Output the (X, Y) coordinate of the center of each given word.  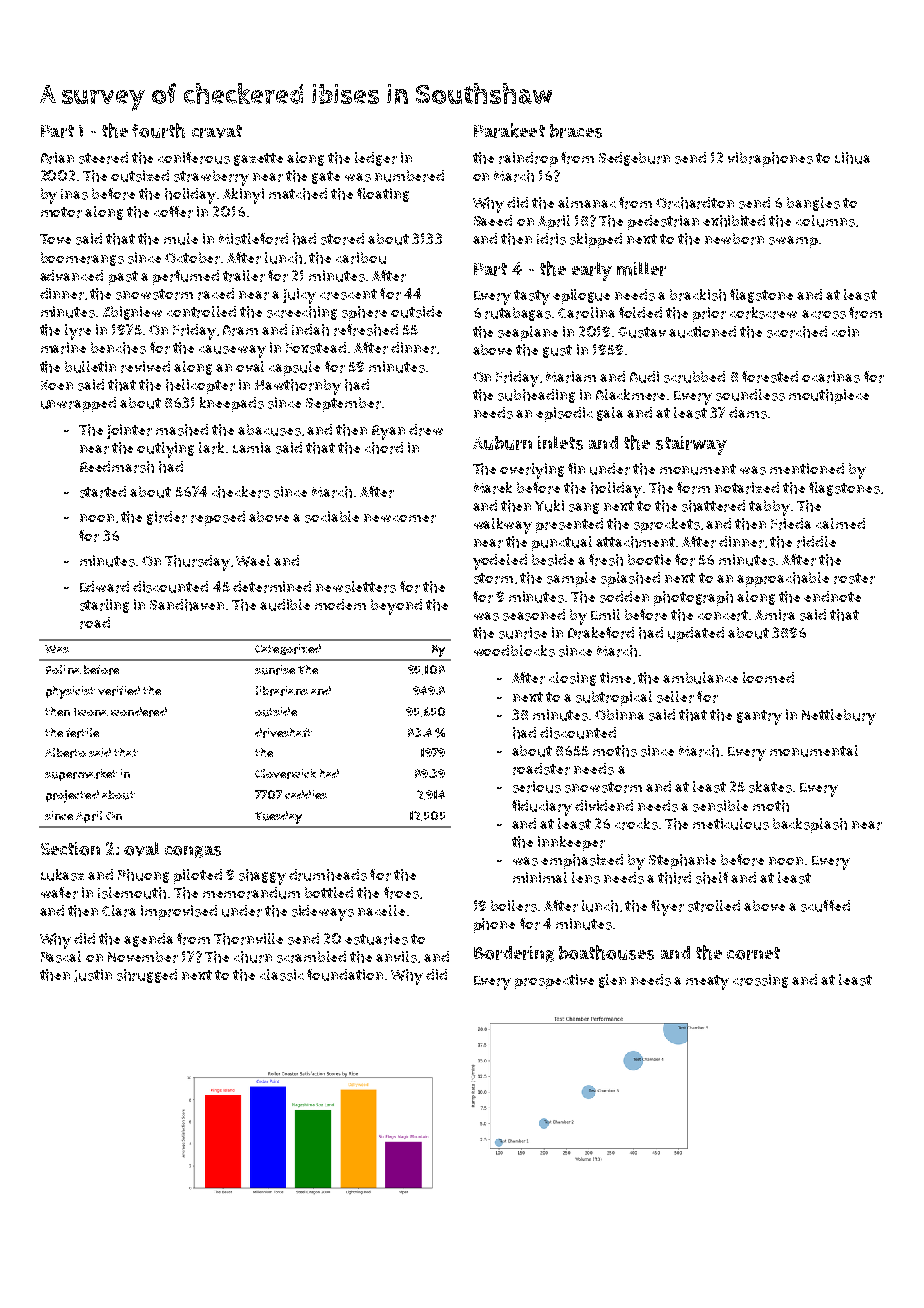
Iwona (91, 712)
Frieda (791, 524)
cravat (217, 131)
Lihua (852, 158)
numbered (409, 176)
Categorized (288, 649)
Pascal (61, 957)
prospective (554, 981)
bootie (649, 559)
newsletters (356, 587)
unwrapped (78, 404)
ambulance (700, 678)
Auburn (502, 443)
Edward (104, 587)
